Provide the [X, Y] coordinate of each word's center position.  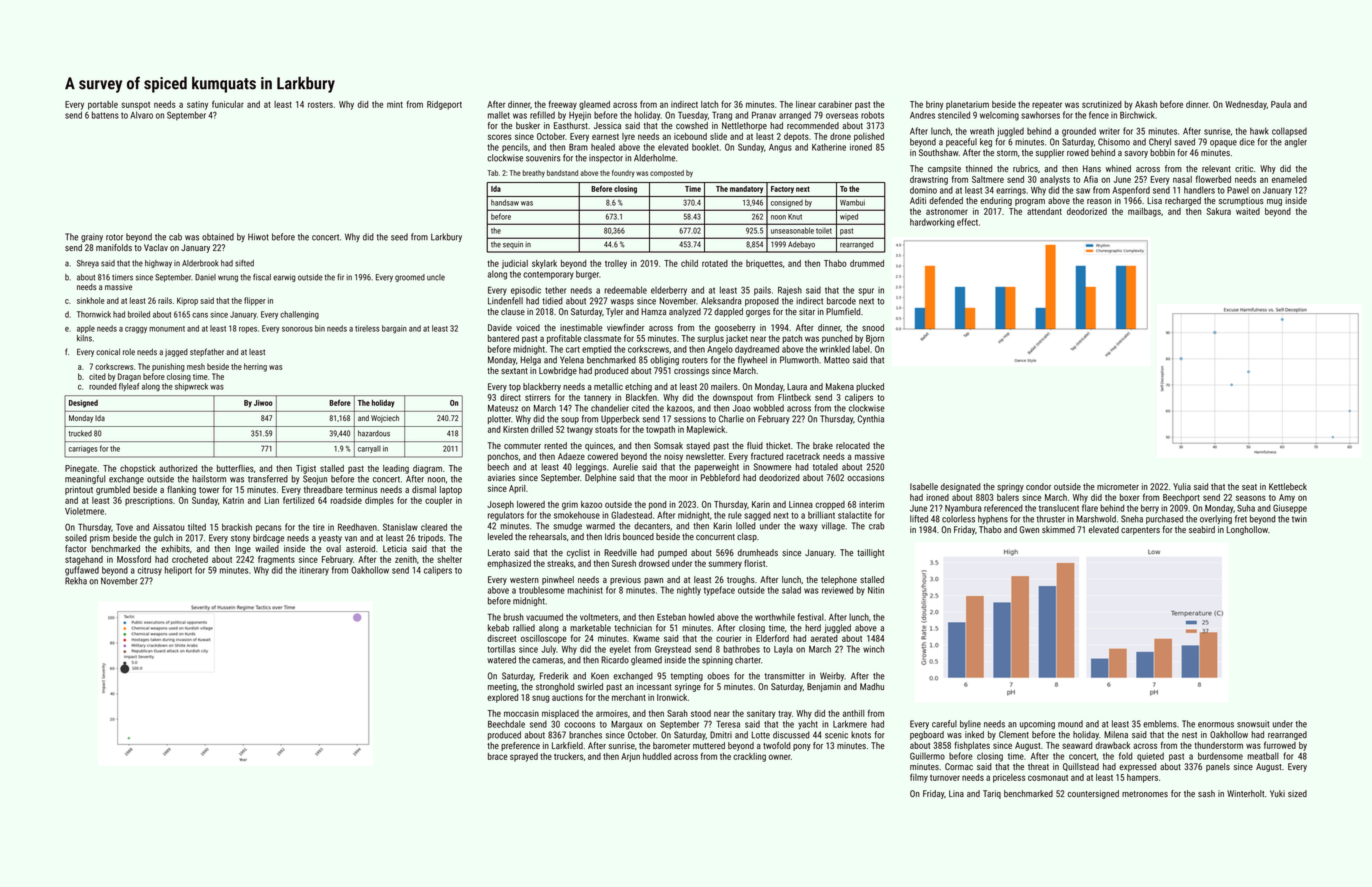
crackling [749, 757]
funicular [228, 104]
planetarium [967, 105]
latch [709, 104]
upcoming [1037, 724]
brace [498, 756]
